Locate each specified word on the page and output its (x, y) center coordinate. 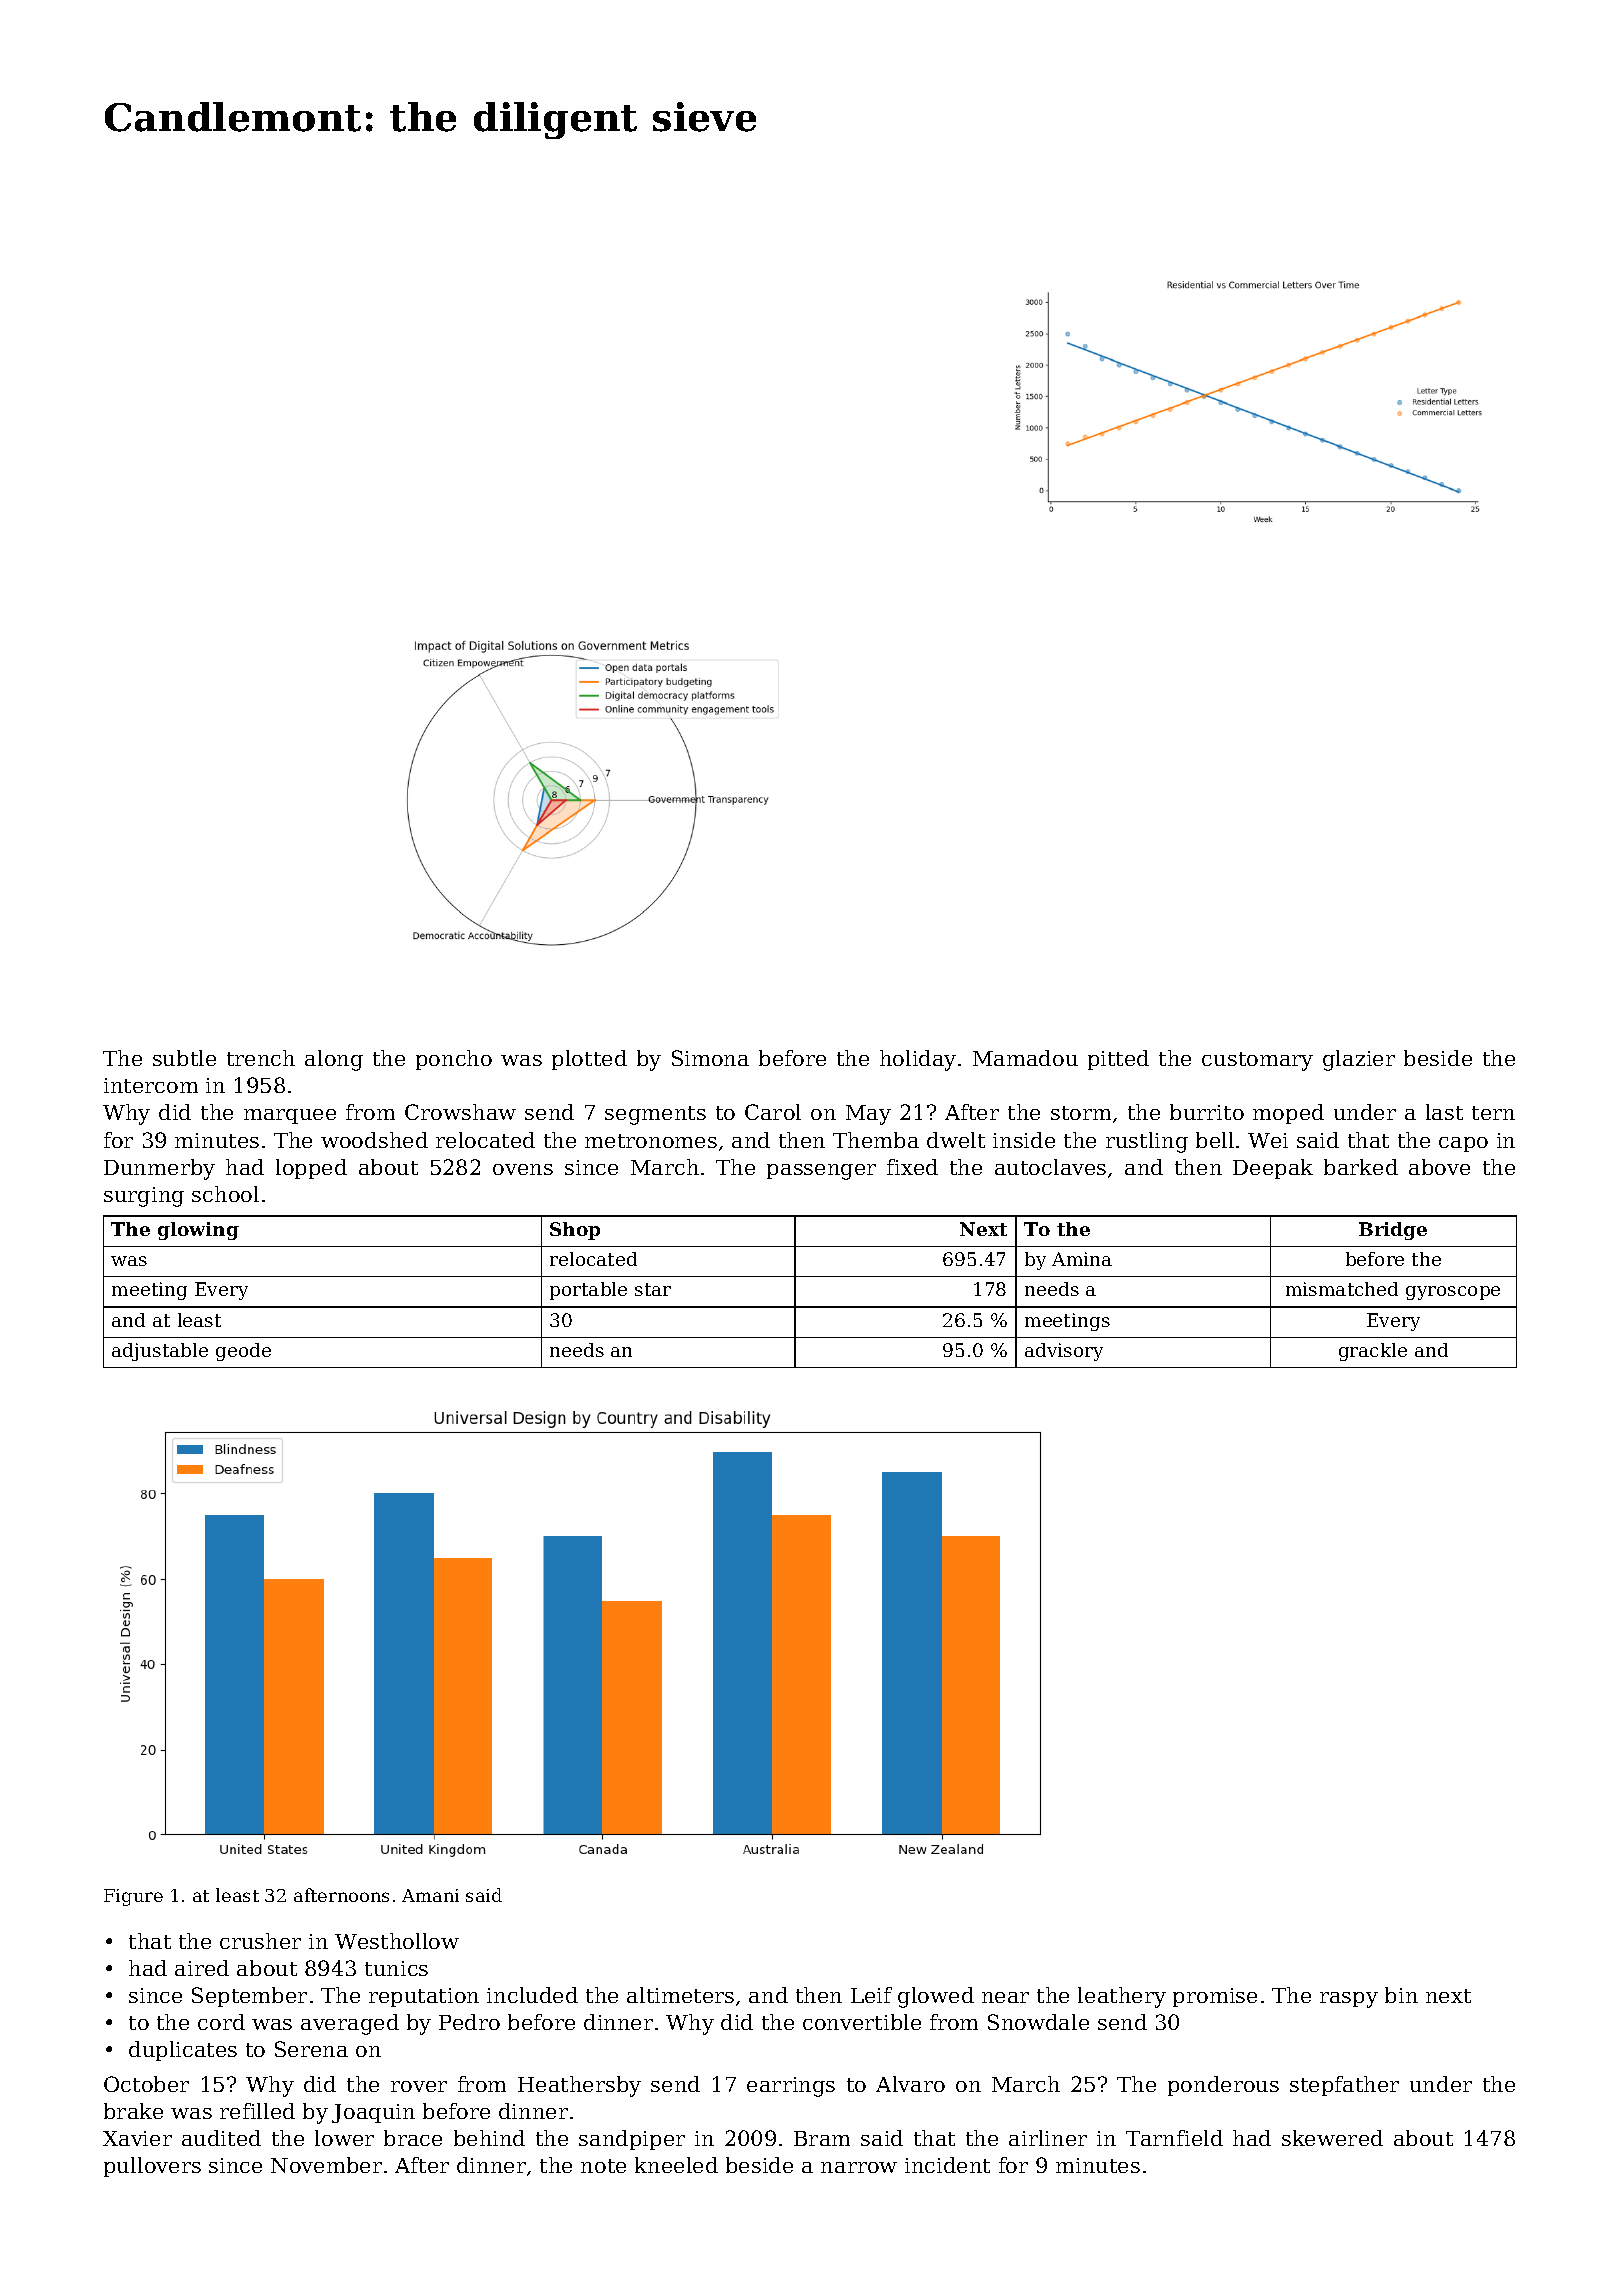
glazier (1359, 1060)
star (653, 1289)
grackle (1373, 1352)
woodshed (374, 1140)
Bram (822, 2138)
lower (344, 2138)
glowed (936, 1997)
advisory (1064, 1352)
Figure (133, 1897)
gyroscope (1453, 1293)
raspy (1349, 2000)
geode (243, 1352)
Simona (710, 1058)
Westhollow (397, 1941)
